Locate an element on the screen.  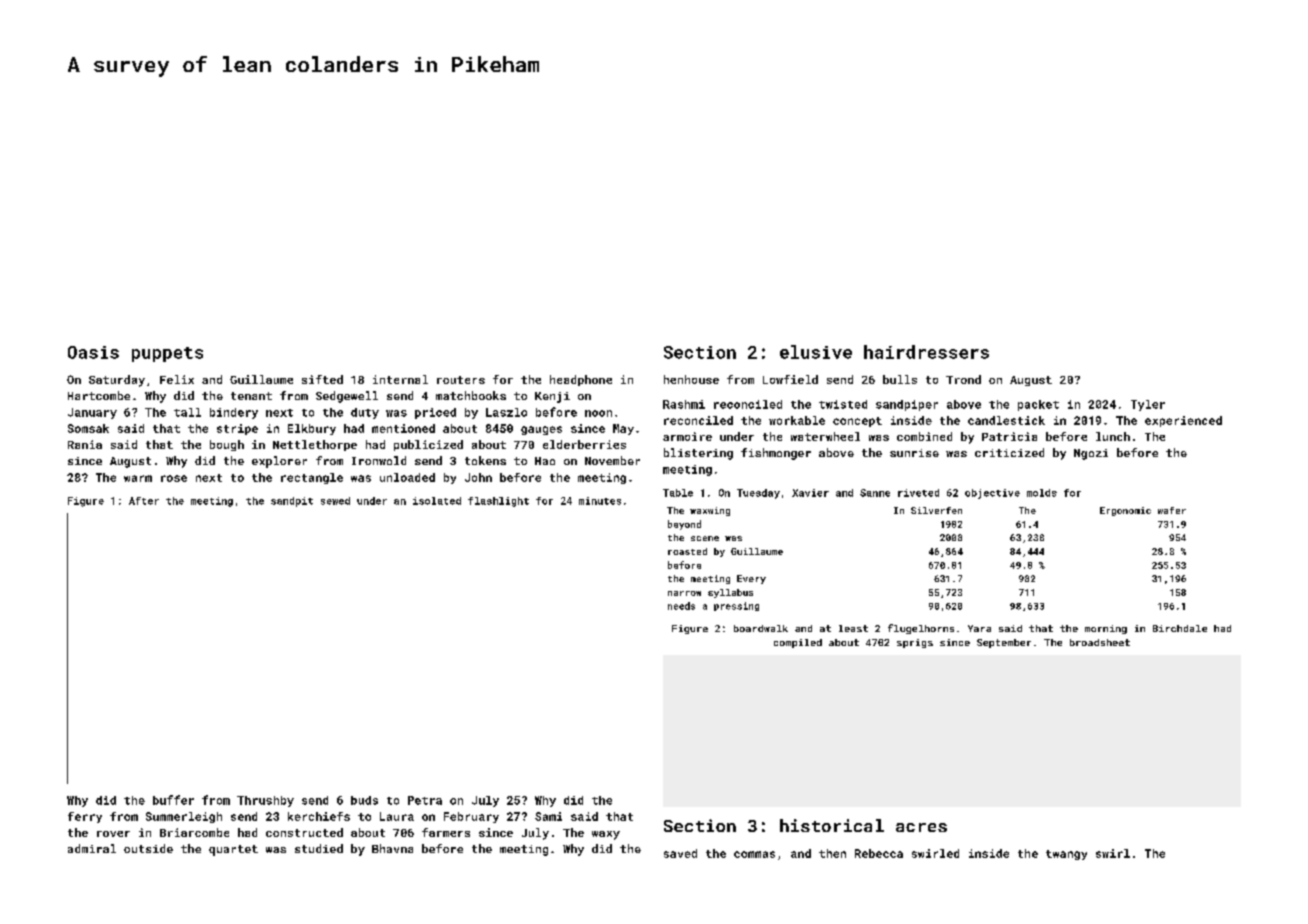
elusive is located at coordinates (816, 352).
